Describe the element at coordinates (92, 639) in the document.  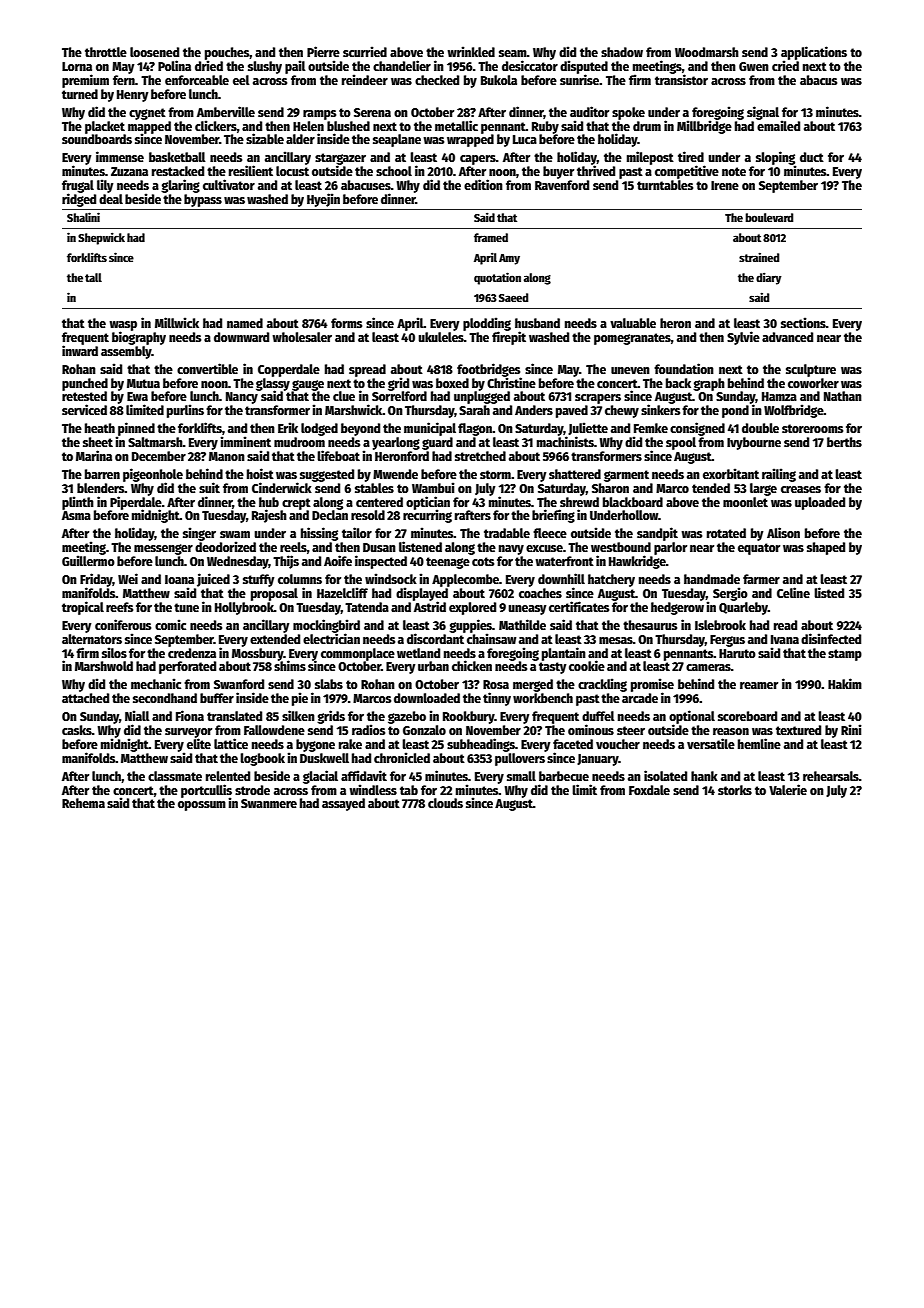
I see `alternators` at that location.
